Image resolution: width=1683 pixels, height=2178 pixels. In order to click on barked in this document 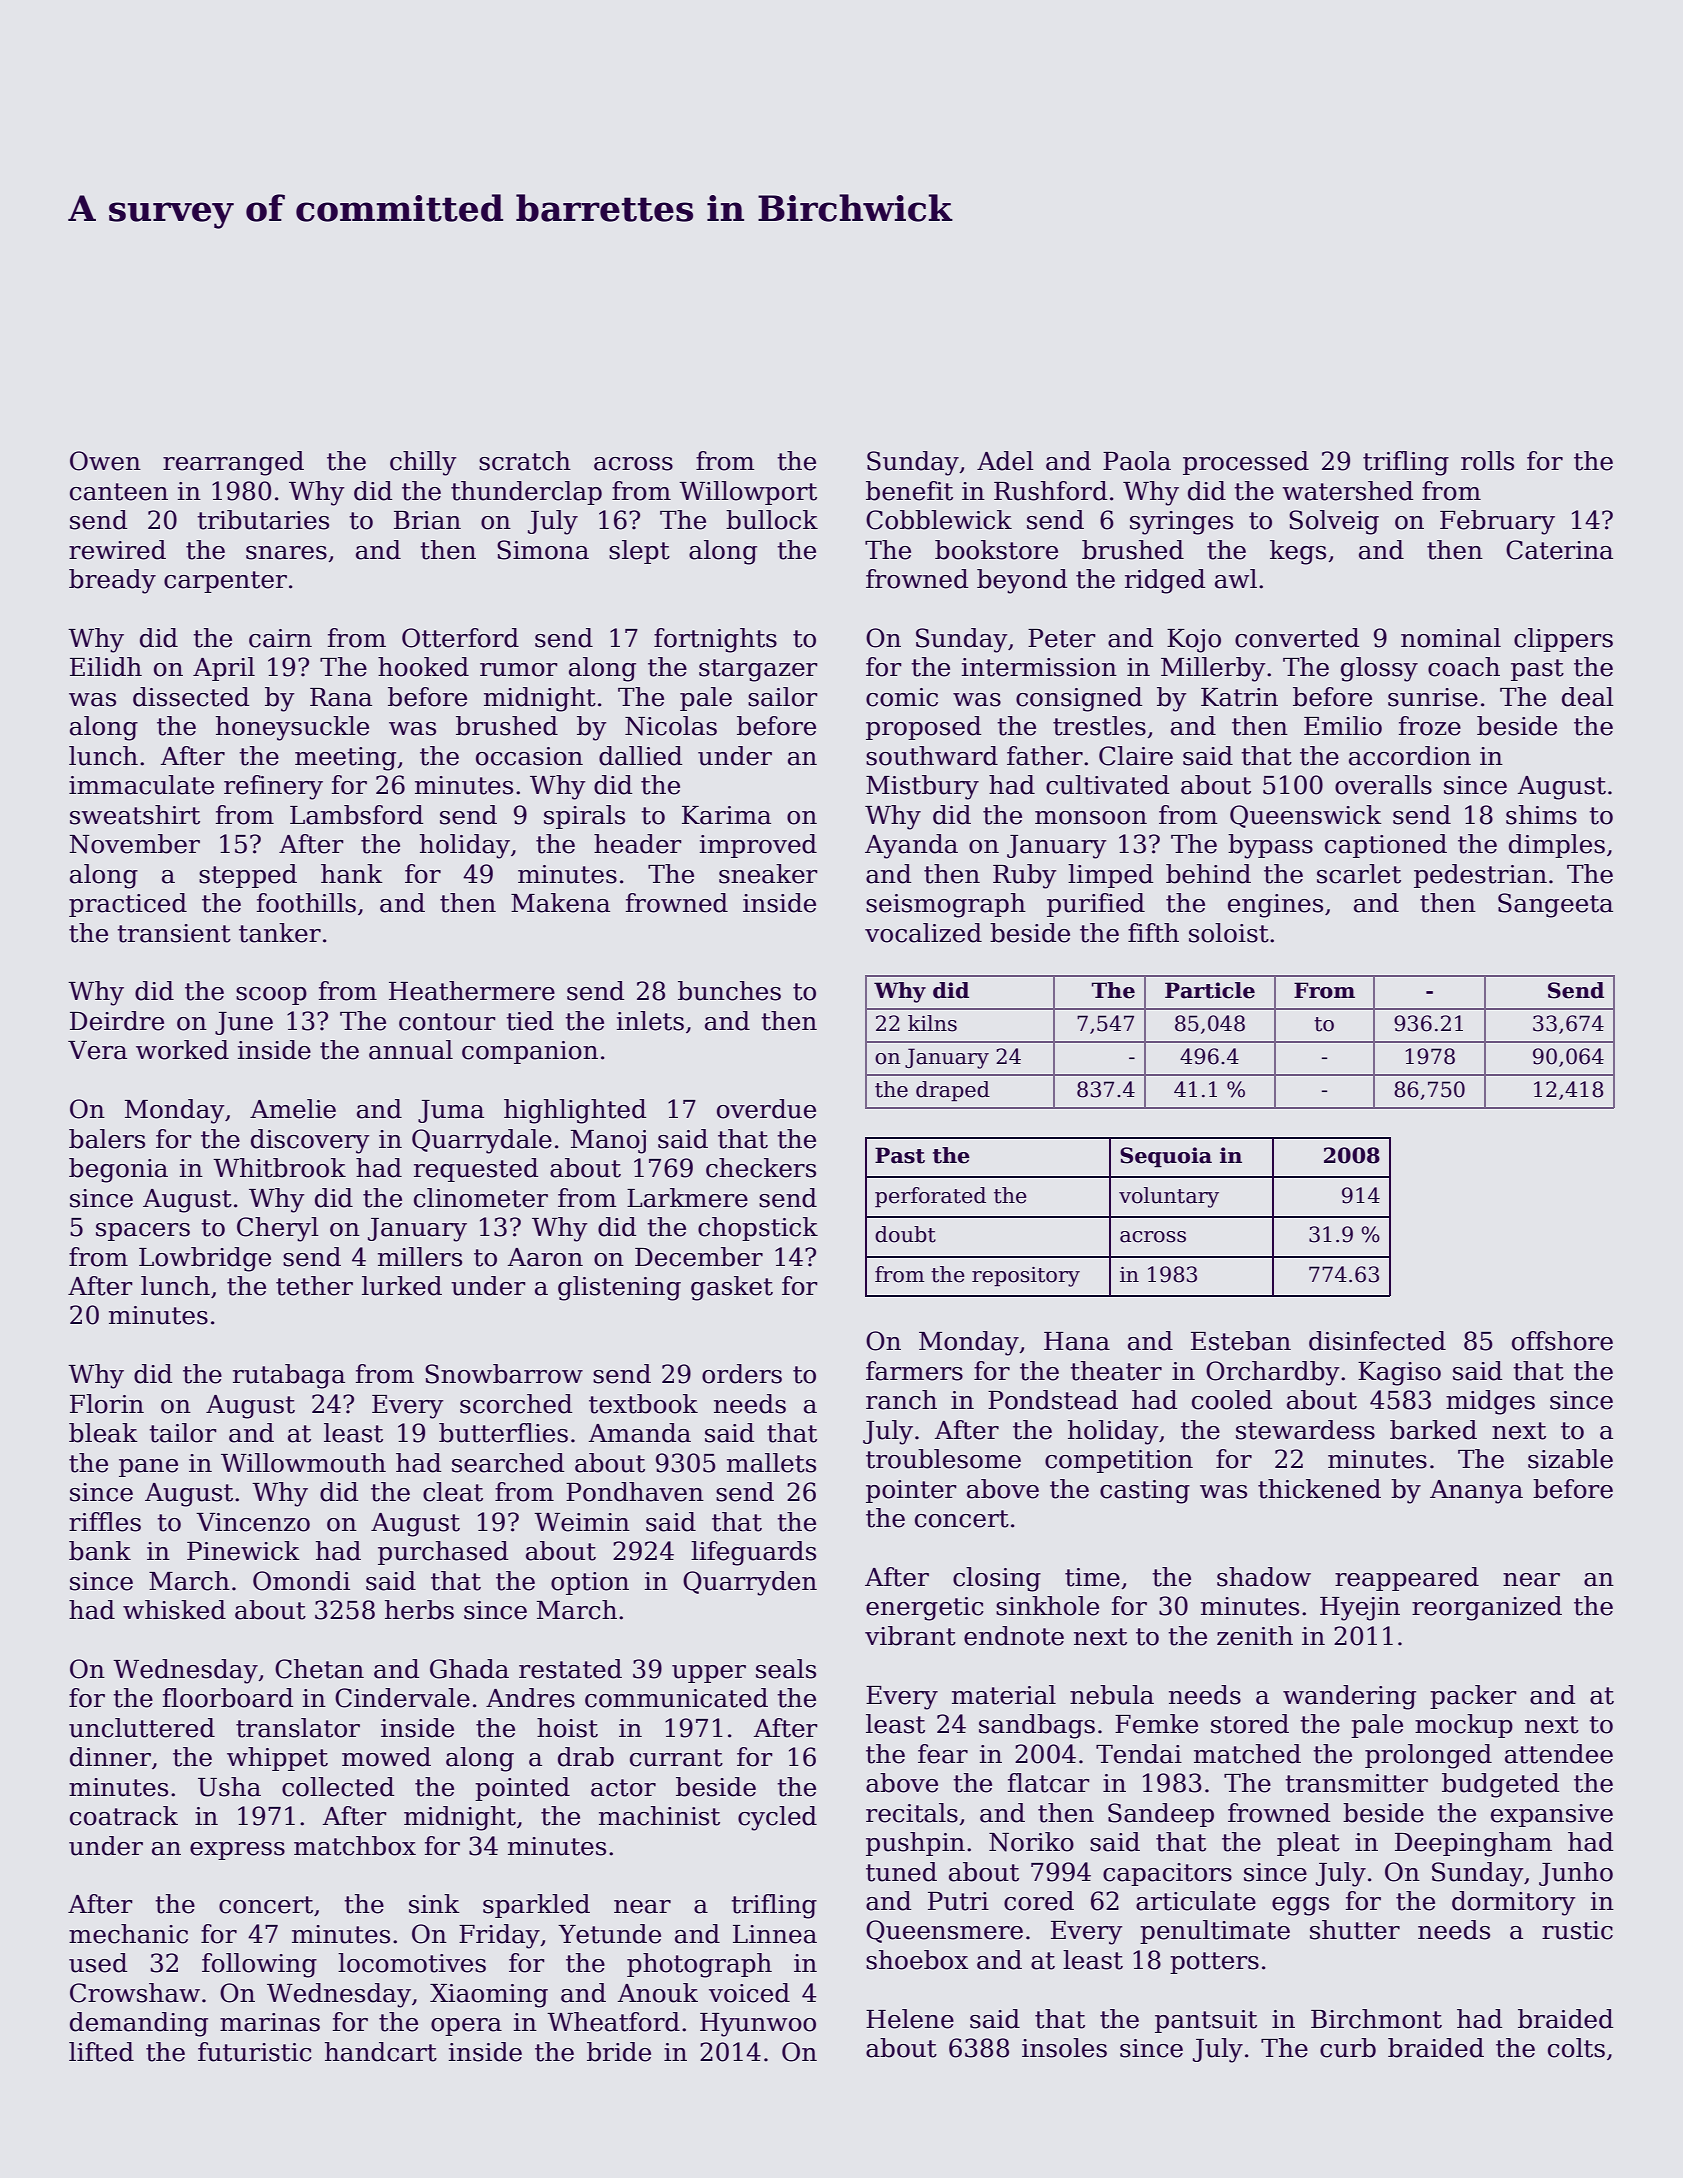, I will do `click(1433, 1430)`.
